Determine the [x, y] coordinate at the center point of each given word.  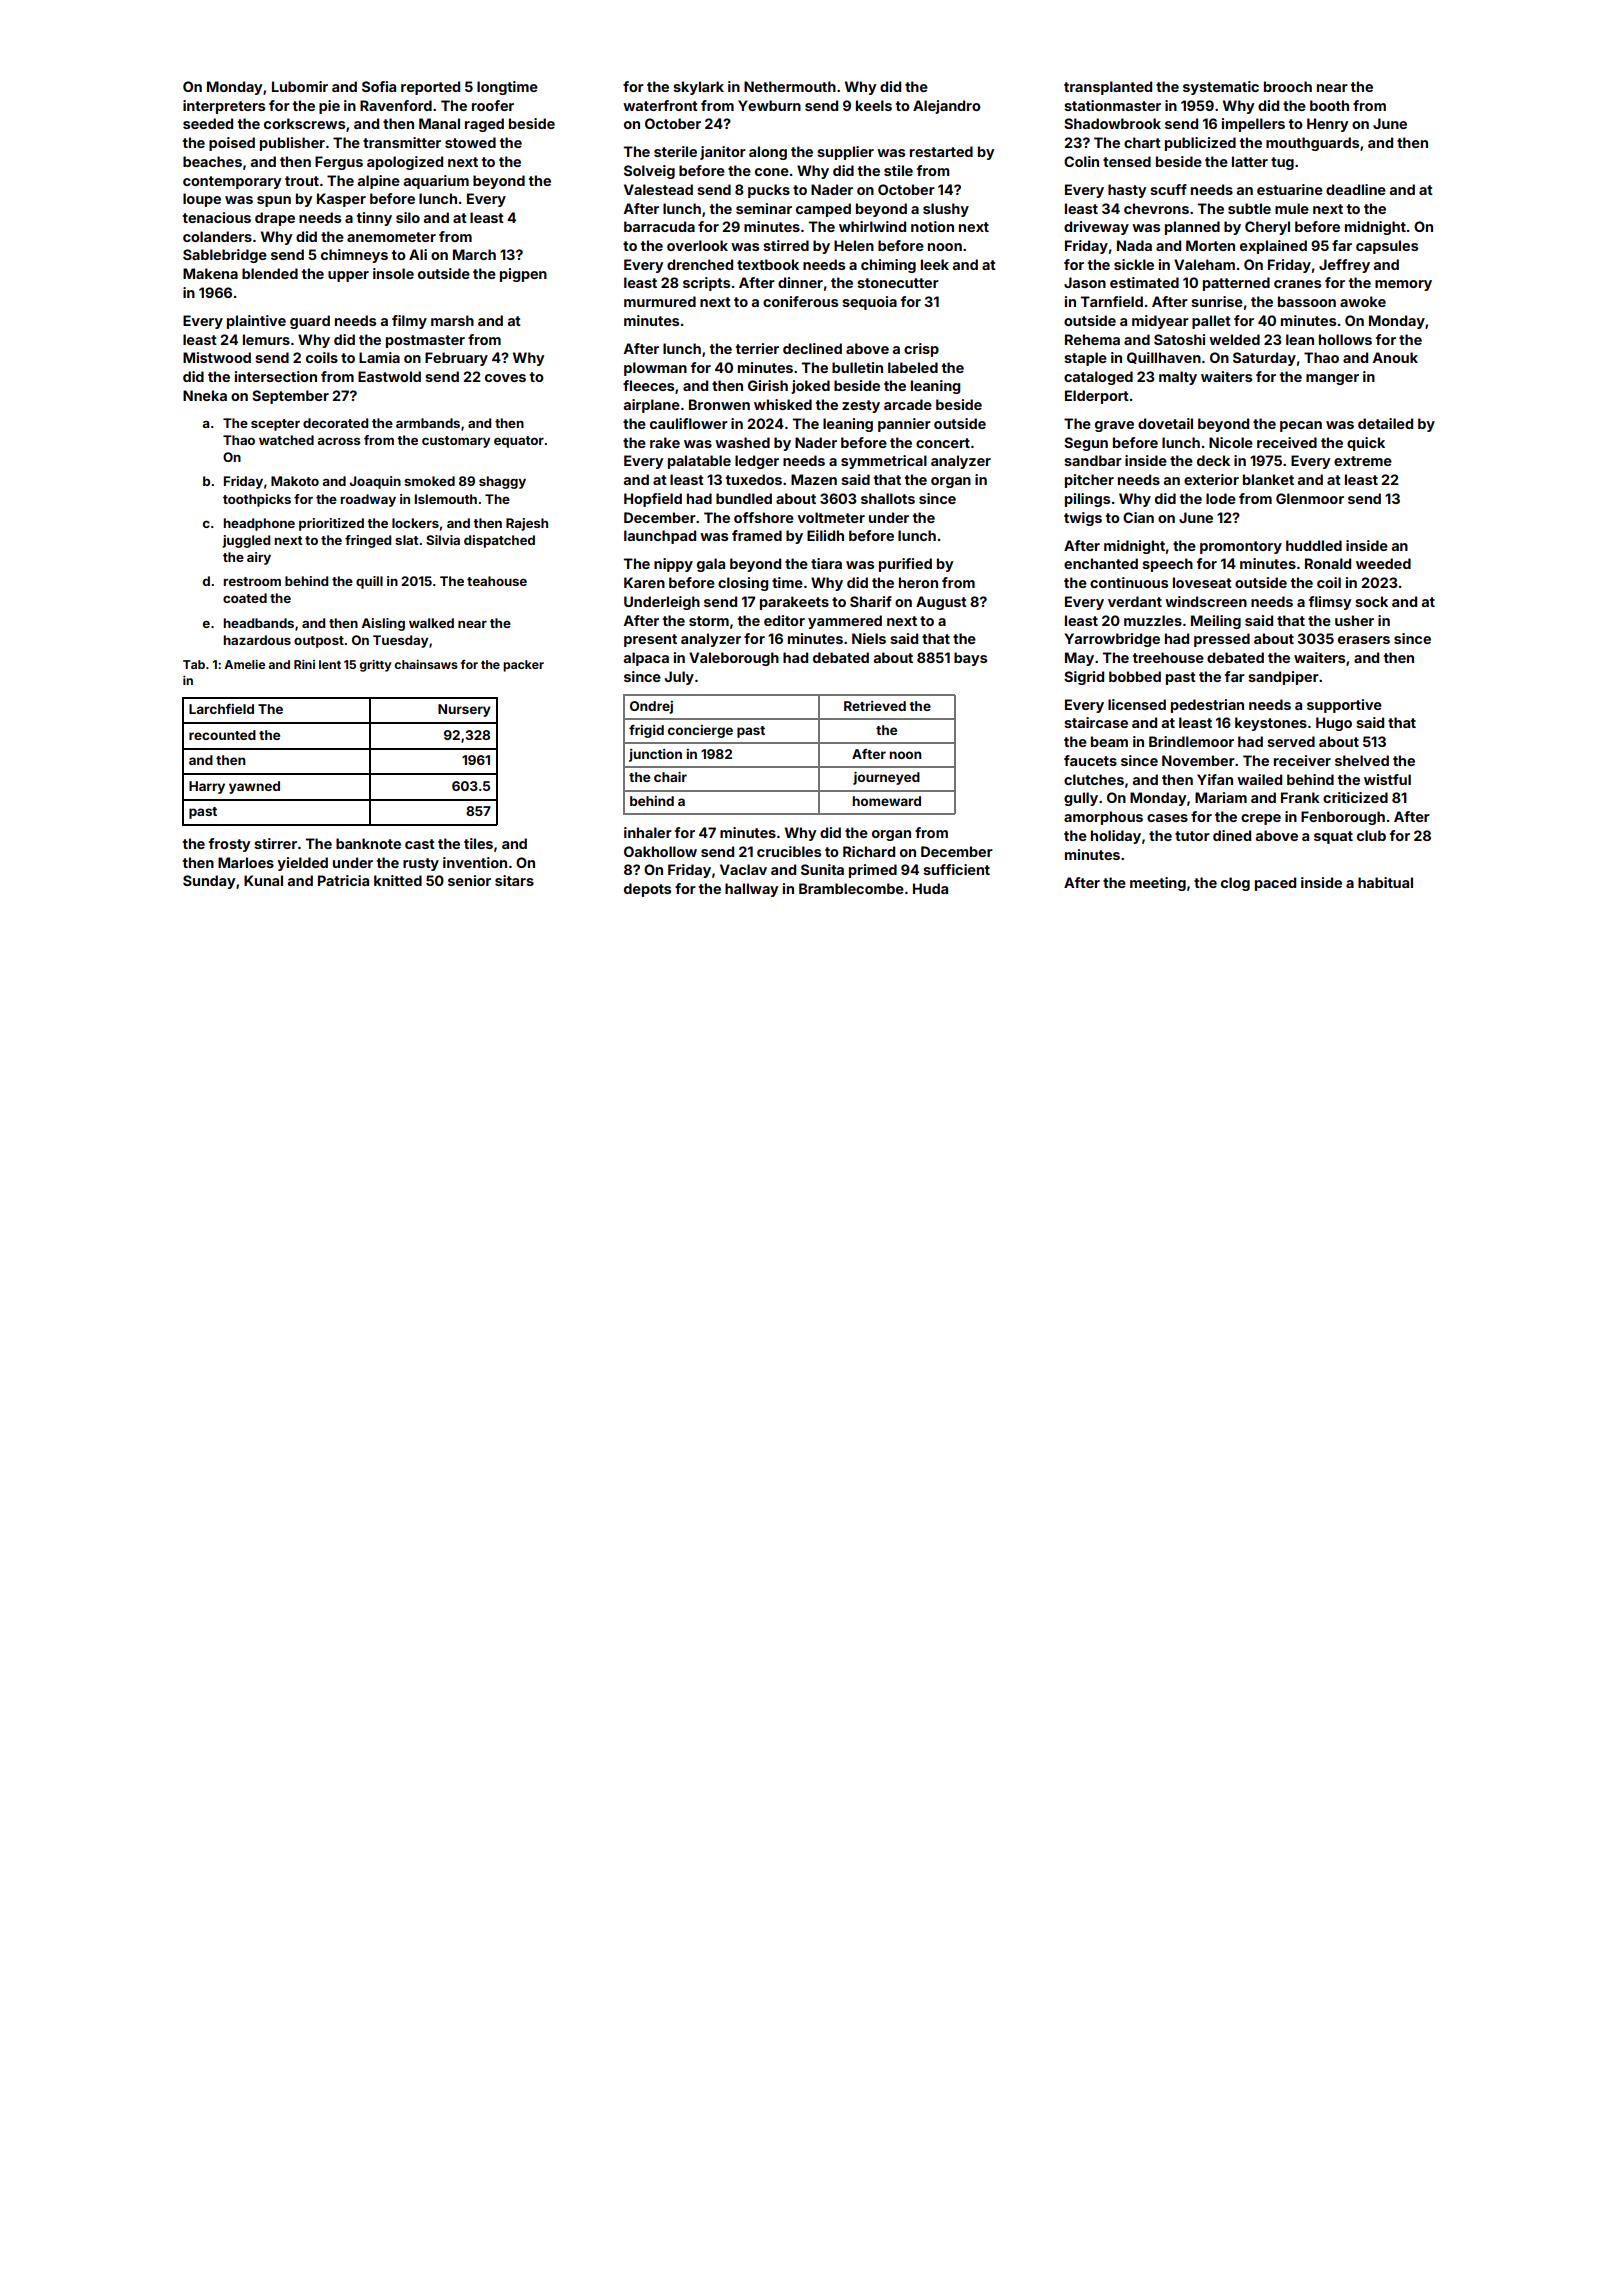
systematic [1221, 88]
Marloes [246, 862]
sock [1371, 601]
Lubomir [300, 86]
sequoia [869, 303]
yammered [845, 622]
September [290, 397]
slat [406, 540]
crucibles [789, 851]
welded [1234, 339]
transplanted [1108, 88]
